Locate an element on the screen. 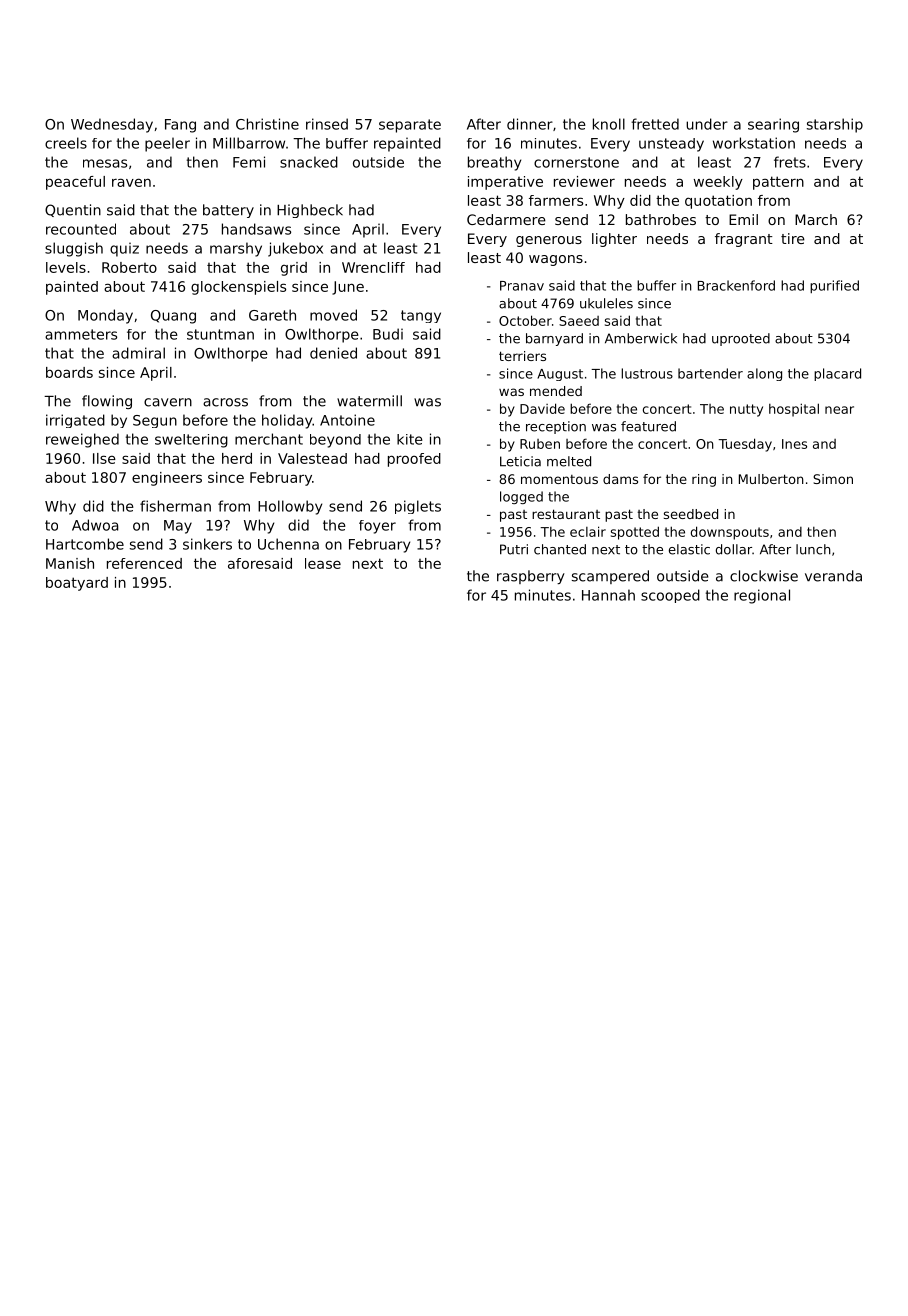  raspberry is located at coordinates (531, 577).
